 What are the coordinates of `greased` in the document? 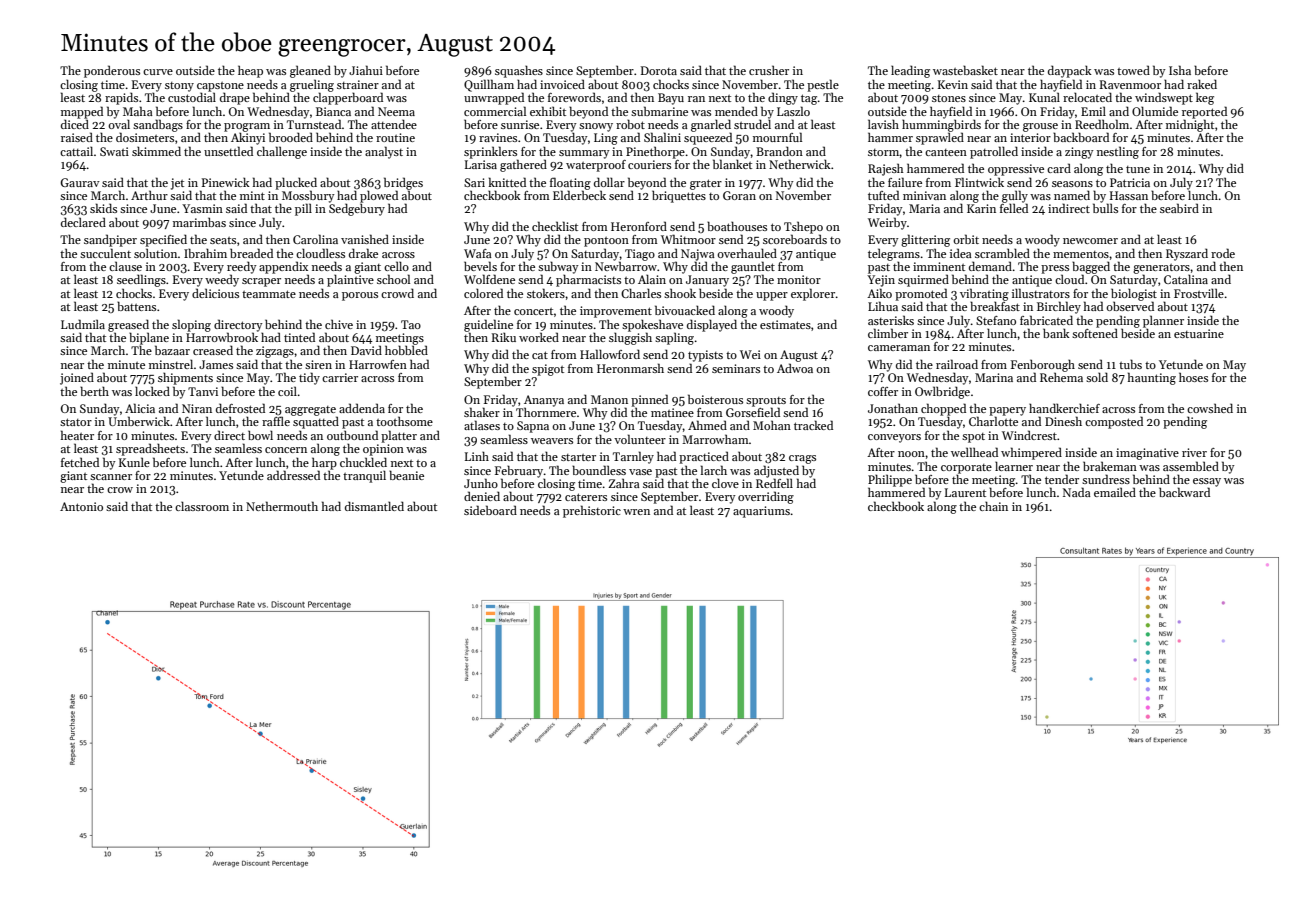 It's located at (128, 325).
